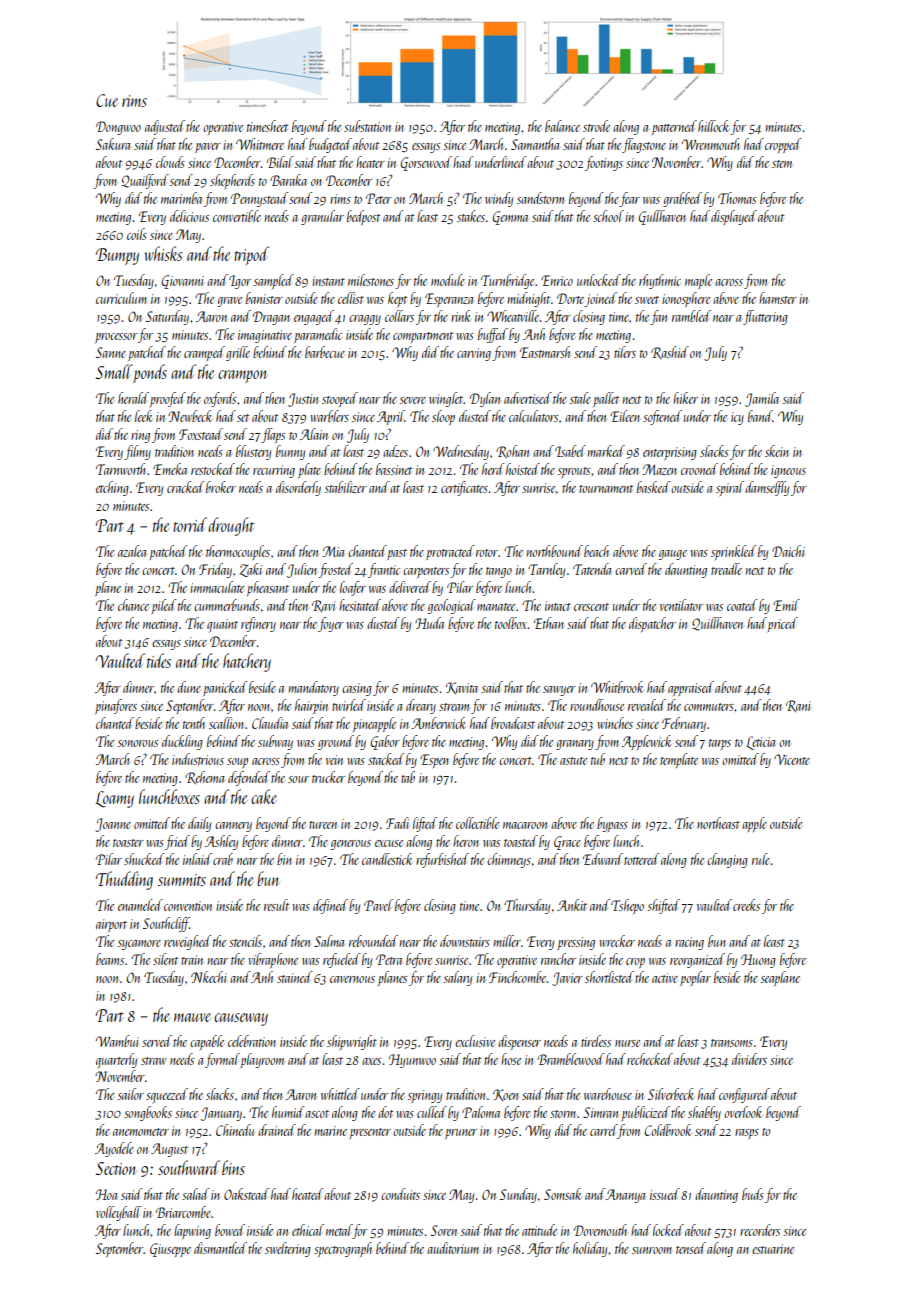 Image resolution: width=908 pixels, height=1316 pixels. What do you see at coordinates (231, 526) in the screenshot?
I see `drought` at bounding box center [231, 526].
